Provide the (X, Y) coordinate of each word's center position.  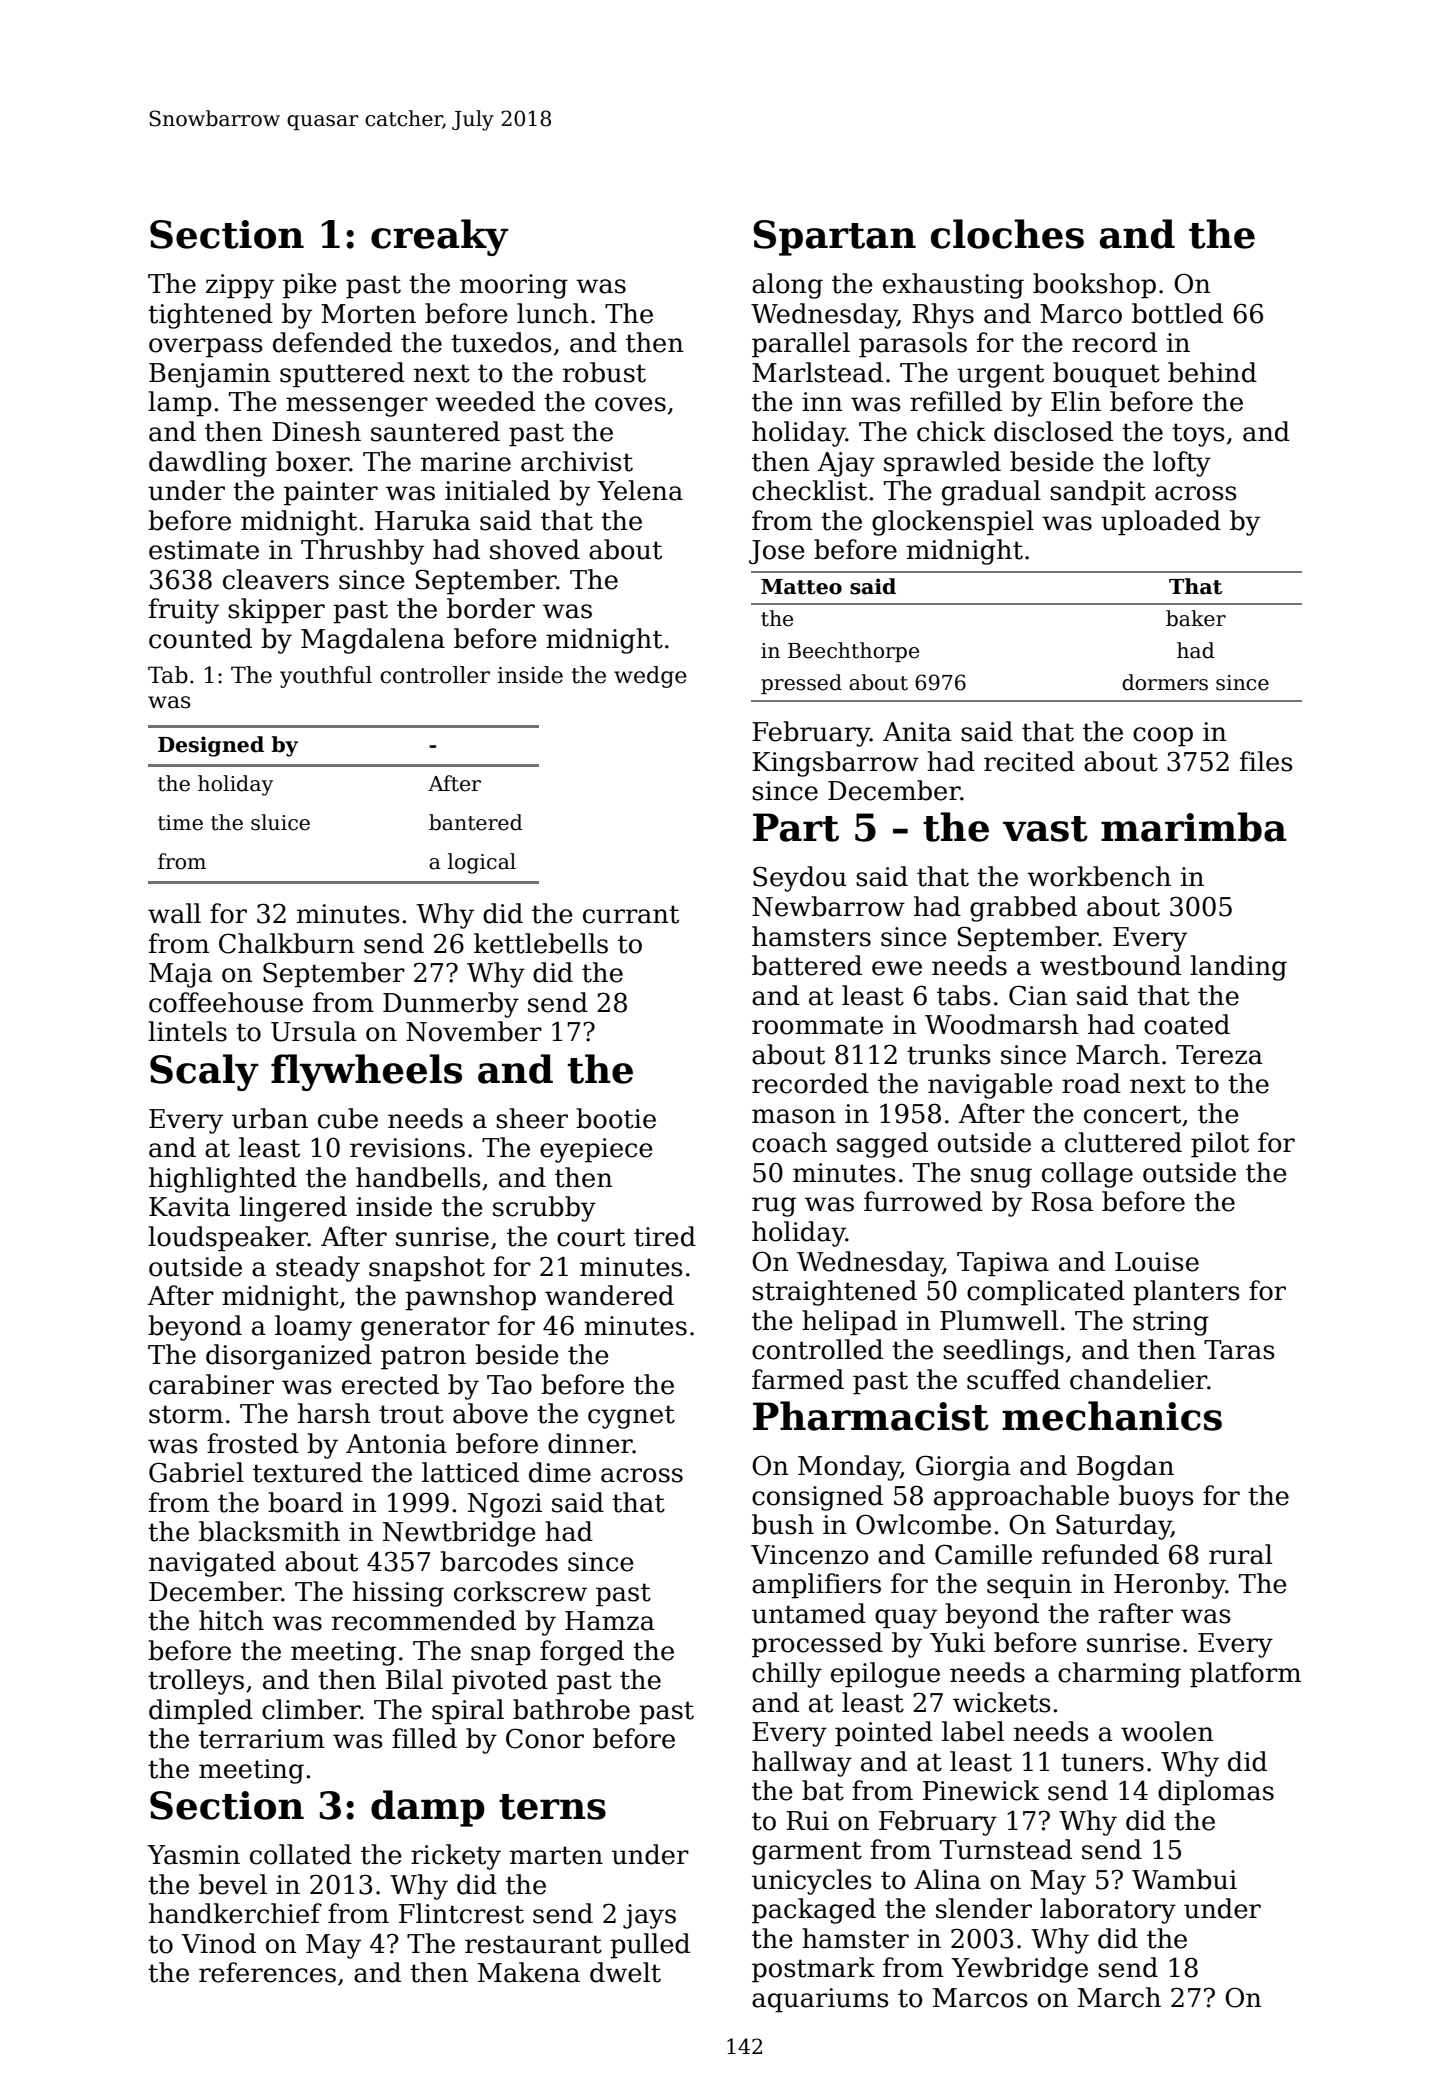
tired (665, 1236)
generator (425, 1329)
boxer (313, 461)
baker (1196, 618)
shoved (535, 549)
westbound (1110, 965)
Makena (529, 1972)
